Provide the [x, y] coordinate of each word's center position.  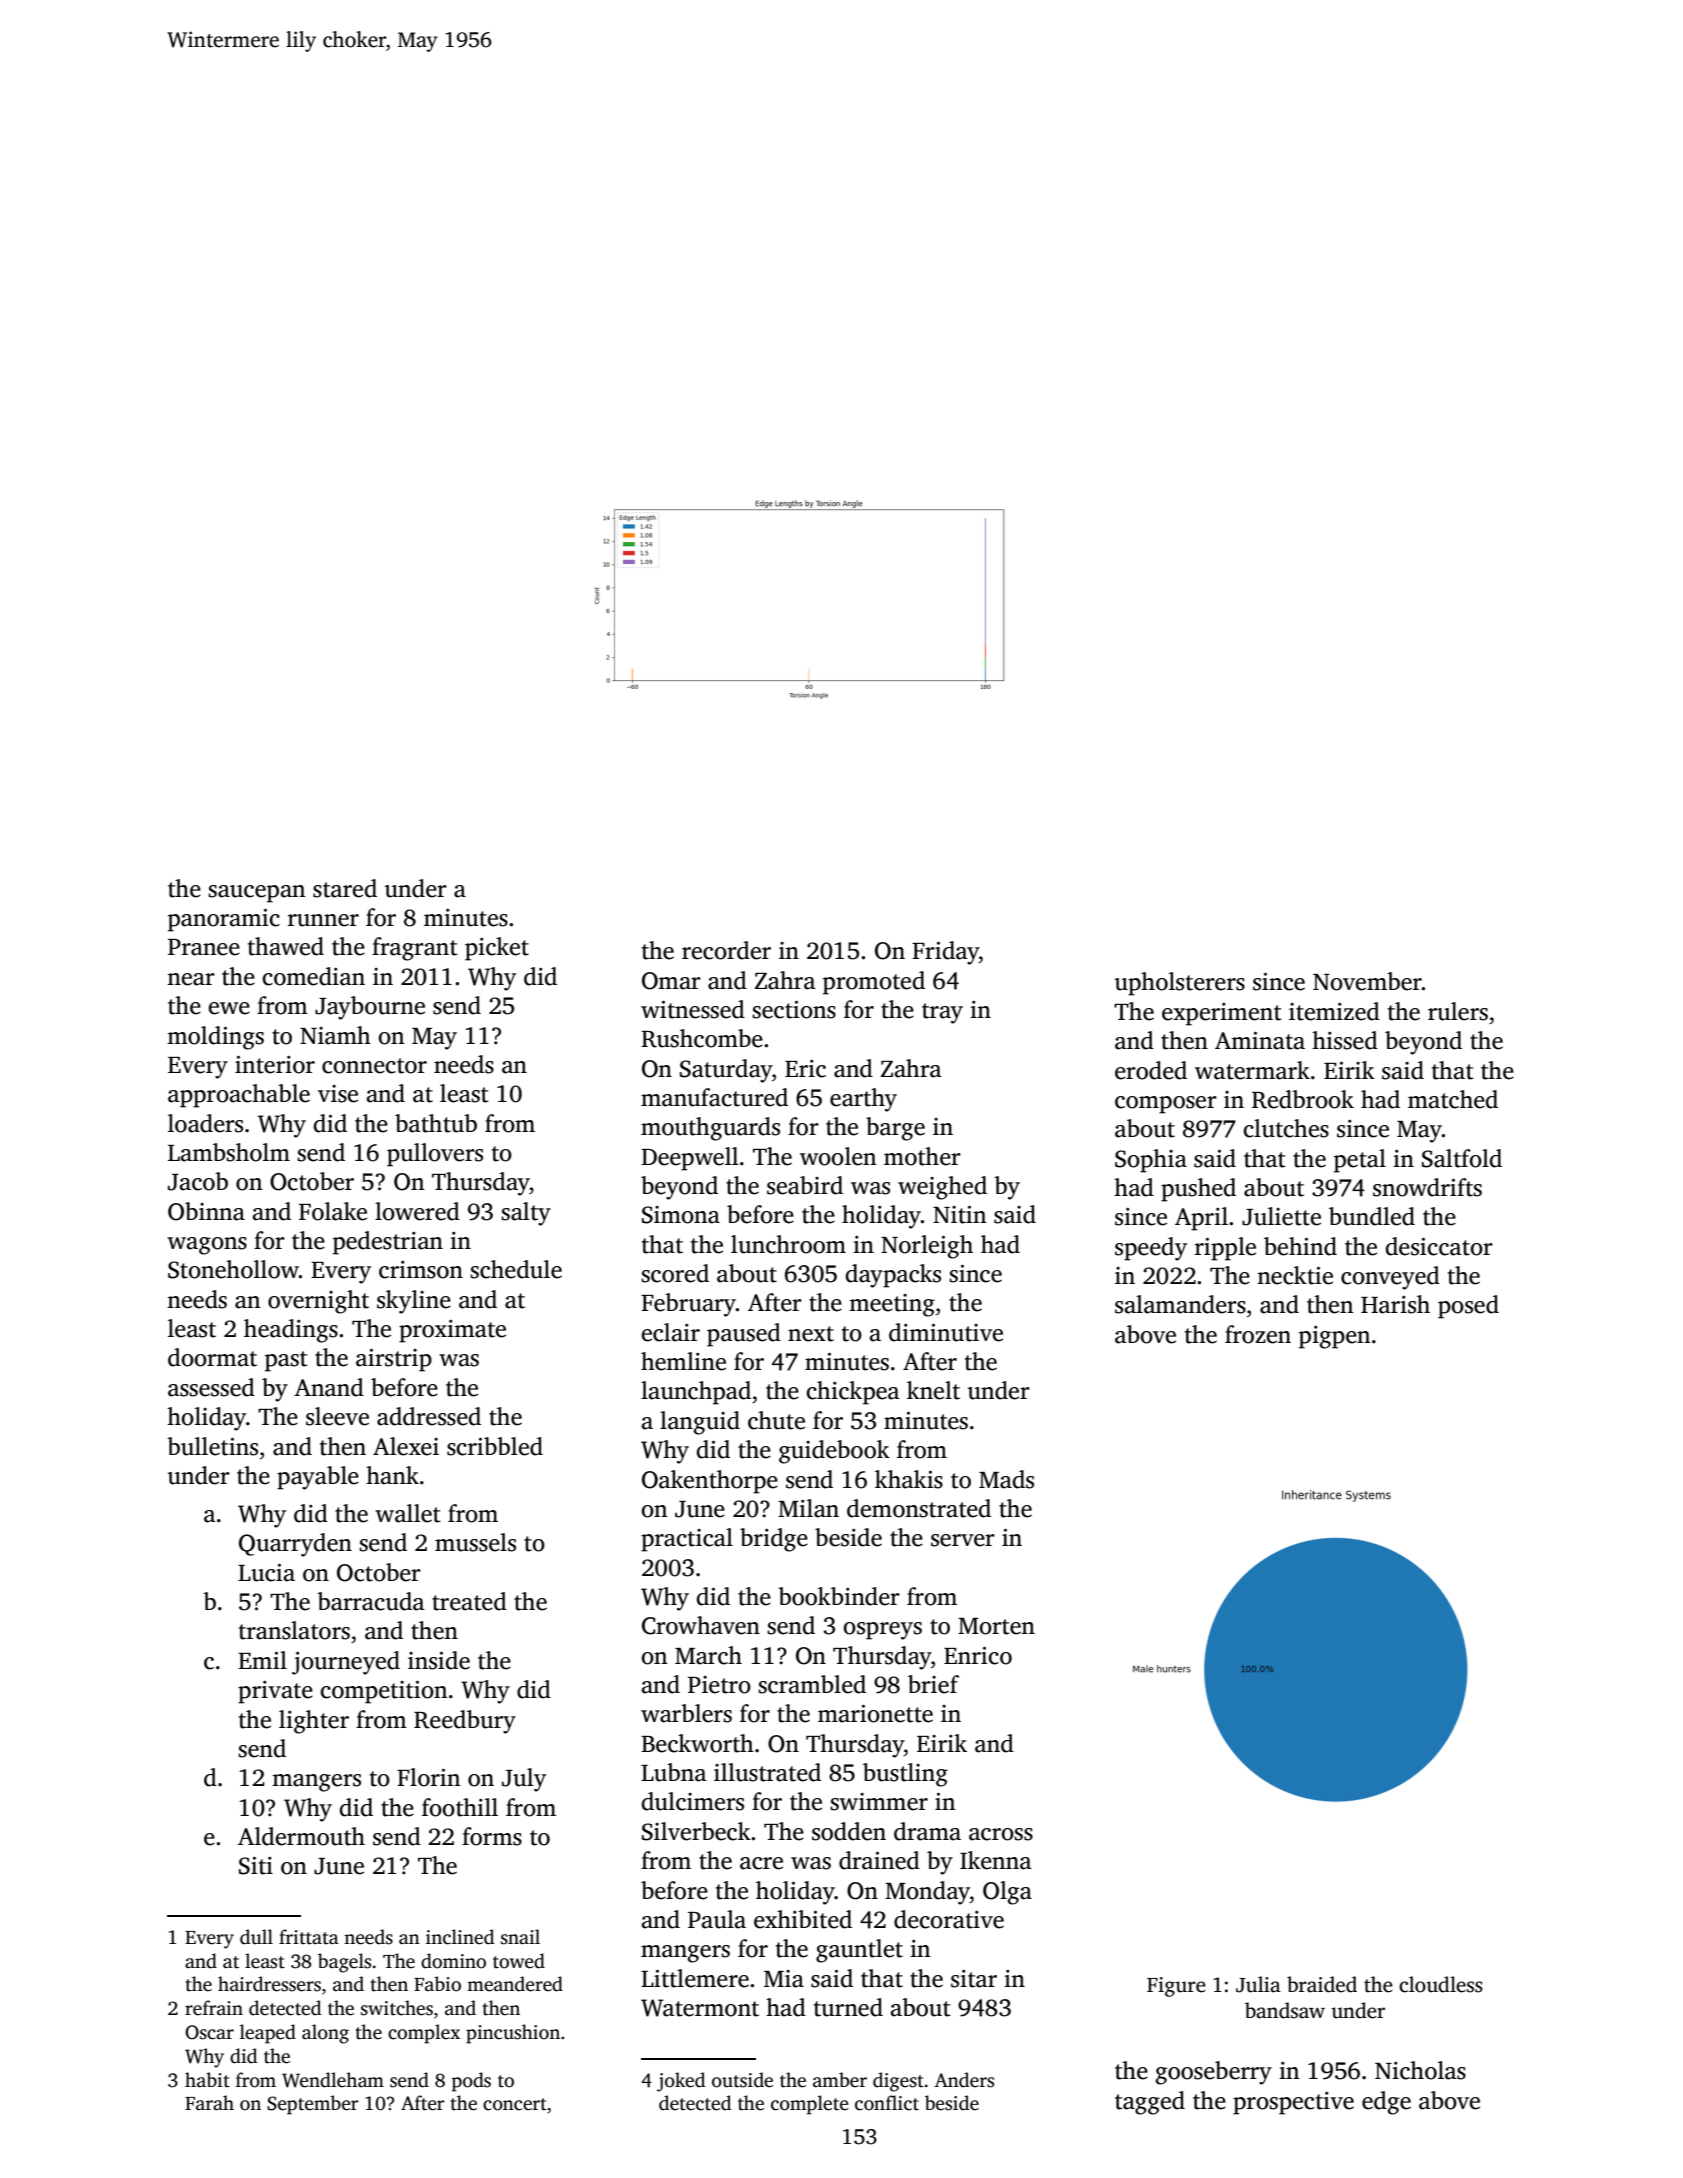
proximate [452, 1331]
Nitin [960, 1215]
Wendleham [333, 2080]
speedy [1151, 1249]
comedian [313, 976]
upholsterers [1180, 984]
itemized [1334, 1011]
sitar [974, 1979]
